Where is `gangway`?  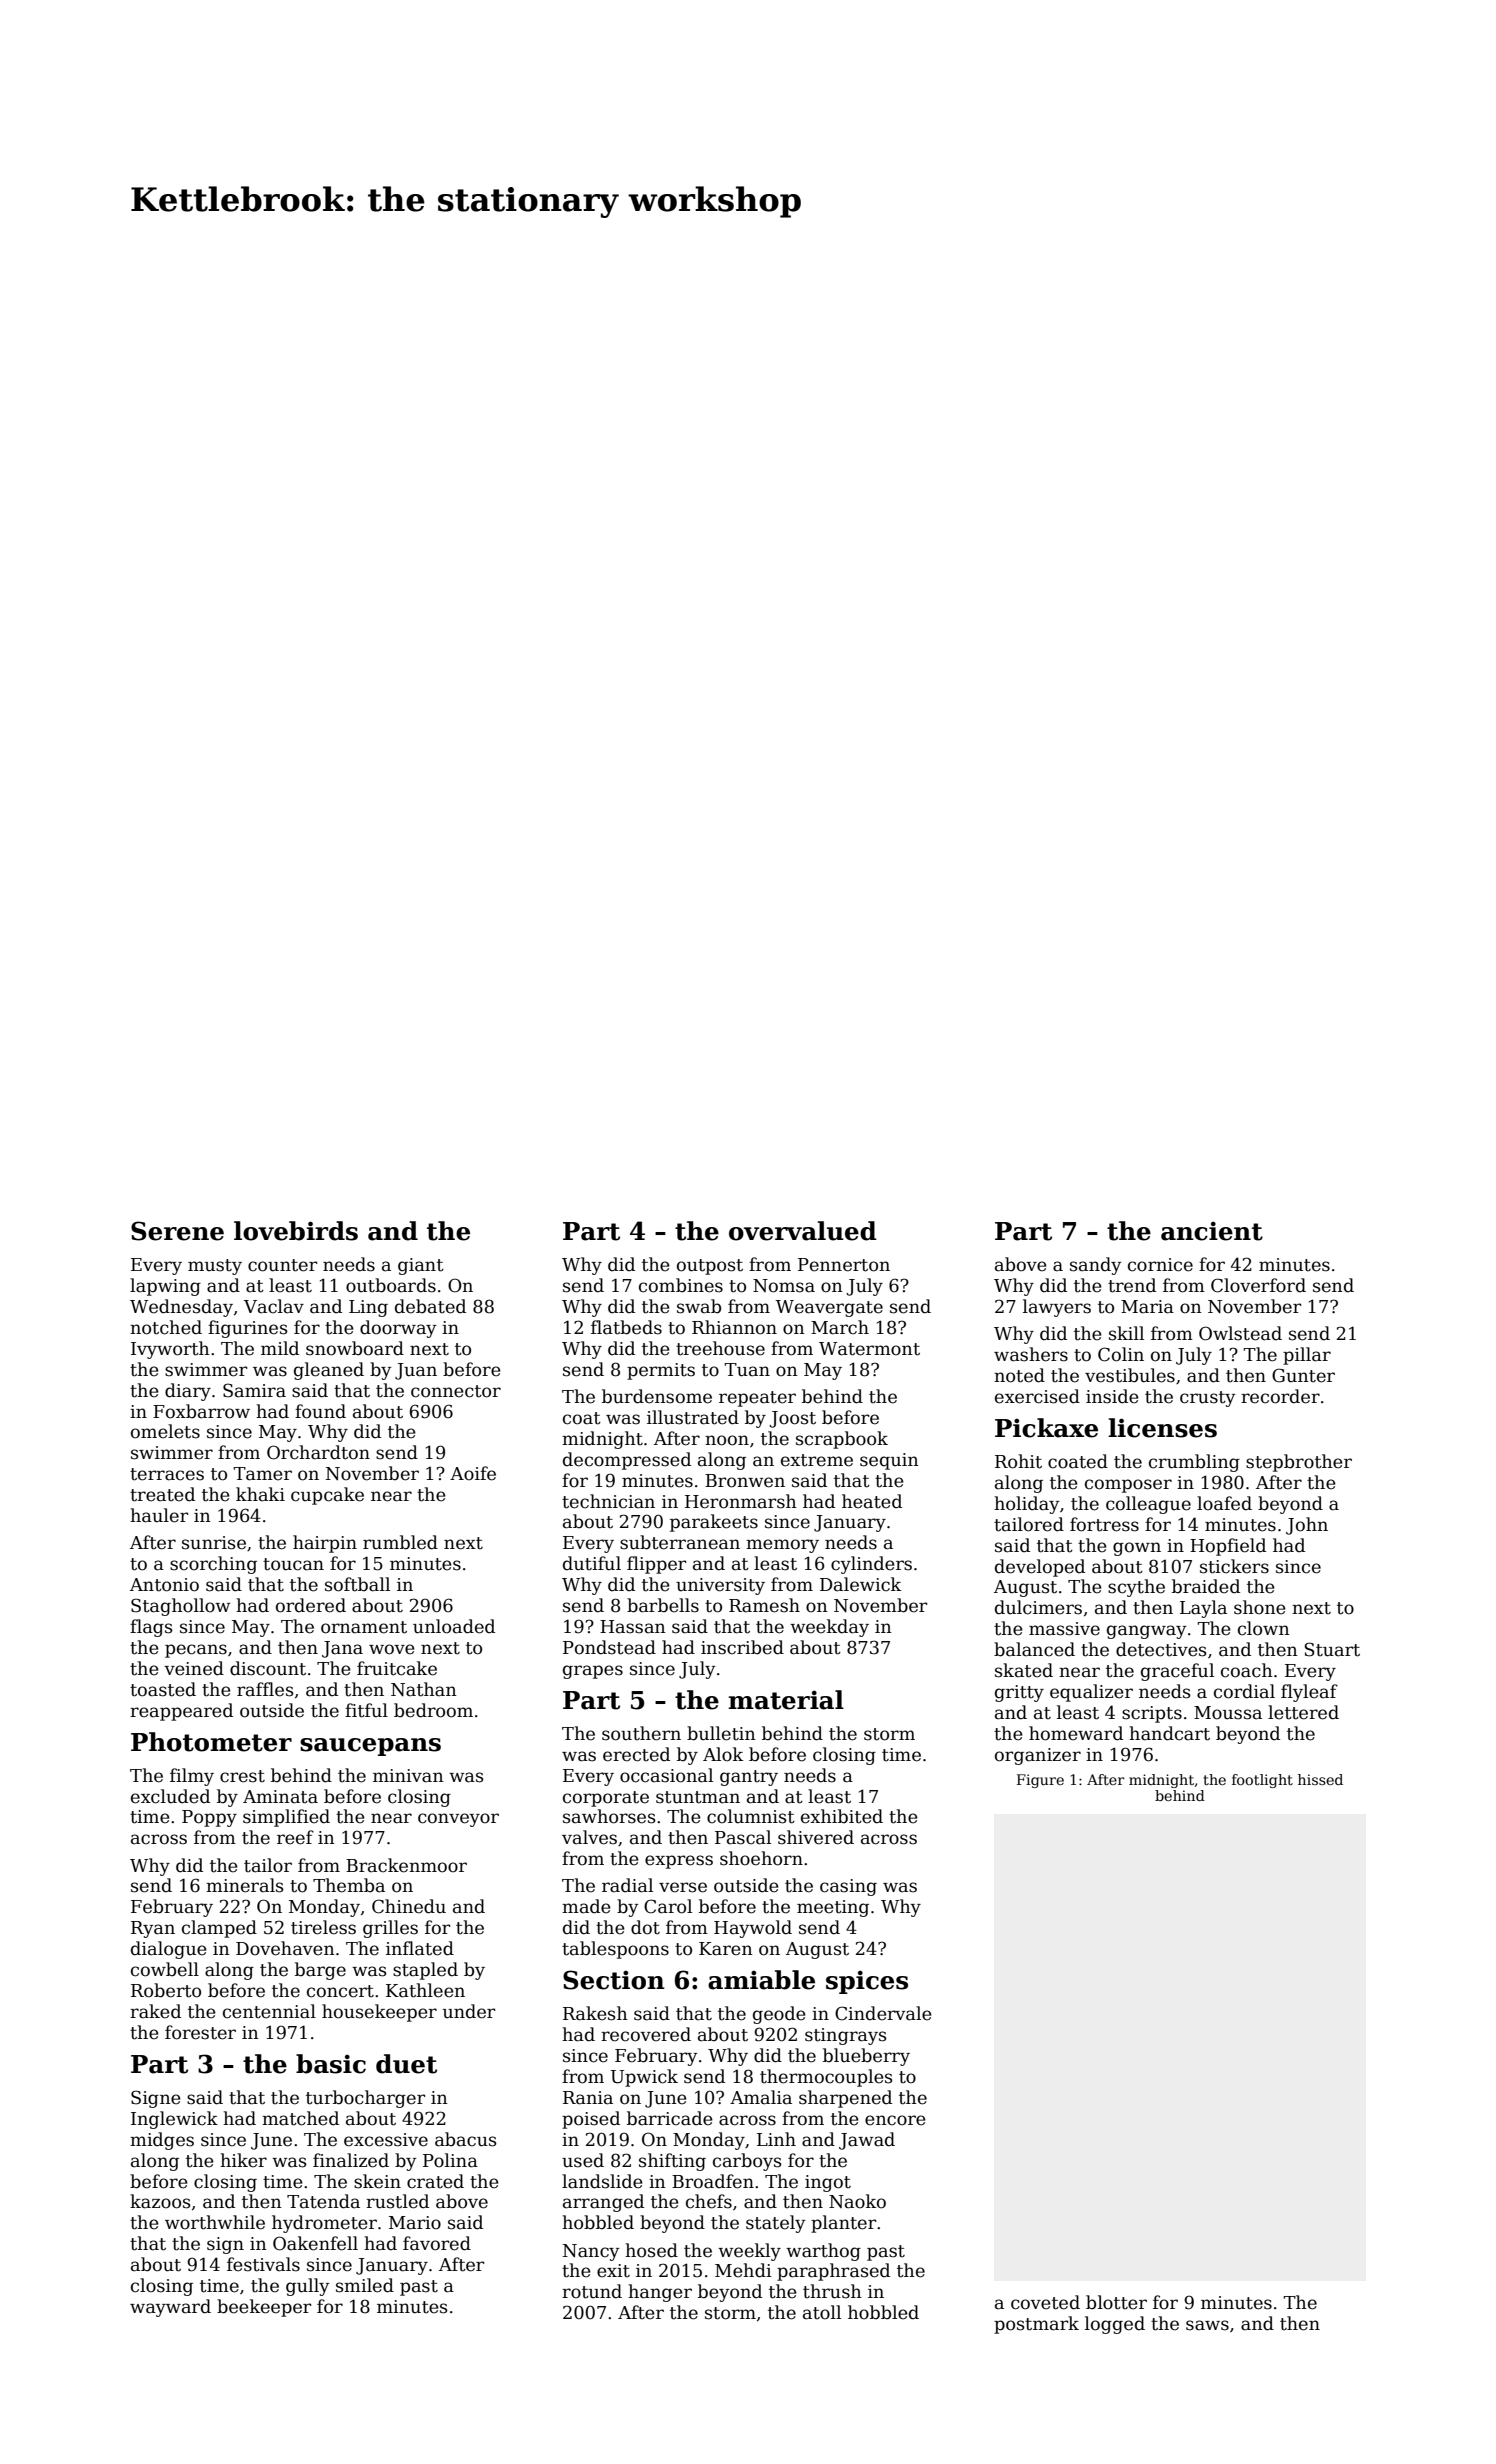
gangway is located at coordinates (1146, 1632).
